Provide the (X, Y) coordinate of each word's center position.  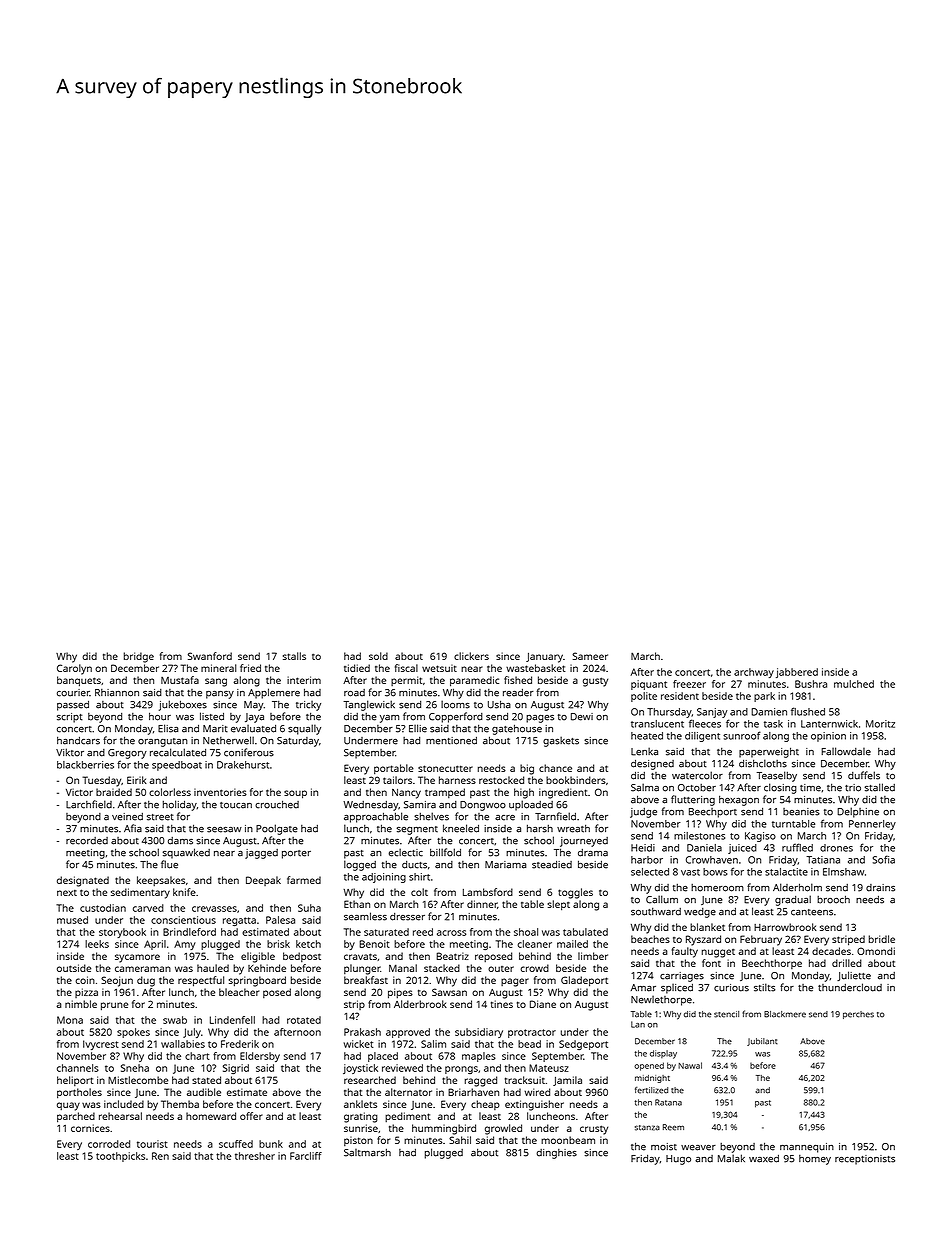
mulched (854, 684)
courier (73, 693)
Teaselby (777, 776)
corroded (109, 1144)
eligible (258, 957)
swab (175, 1020)
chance (555, 768)
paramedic (474, 681)
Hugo (678, 1160)
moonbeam (568, 1140)
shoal (526, 932)
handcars (78, 740)
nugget (718, 953)
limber (593, 956)
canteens (812, 912)
